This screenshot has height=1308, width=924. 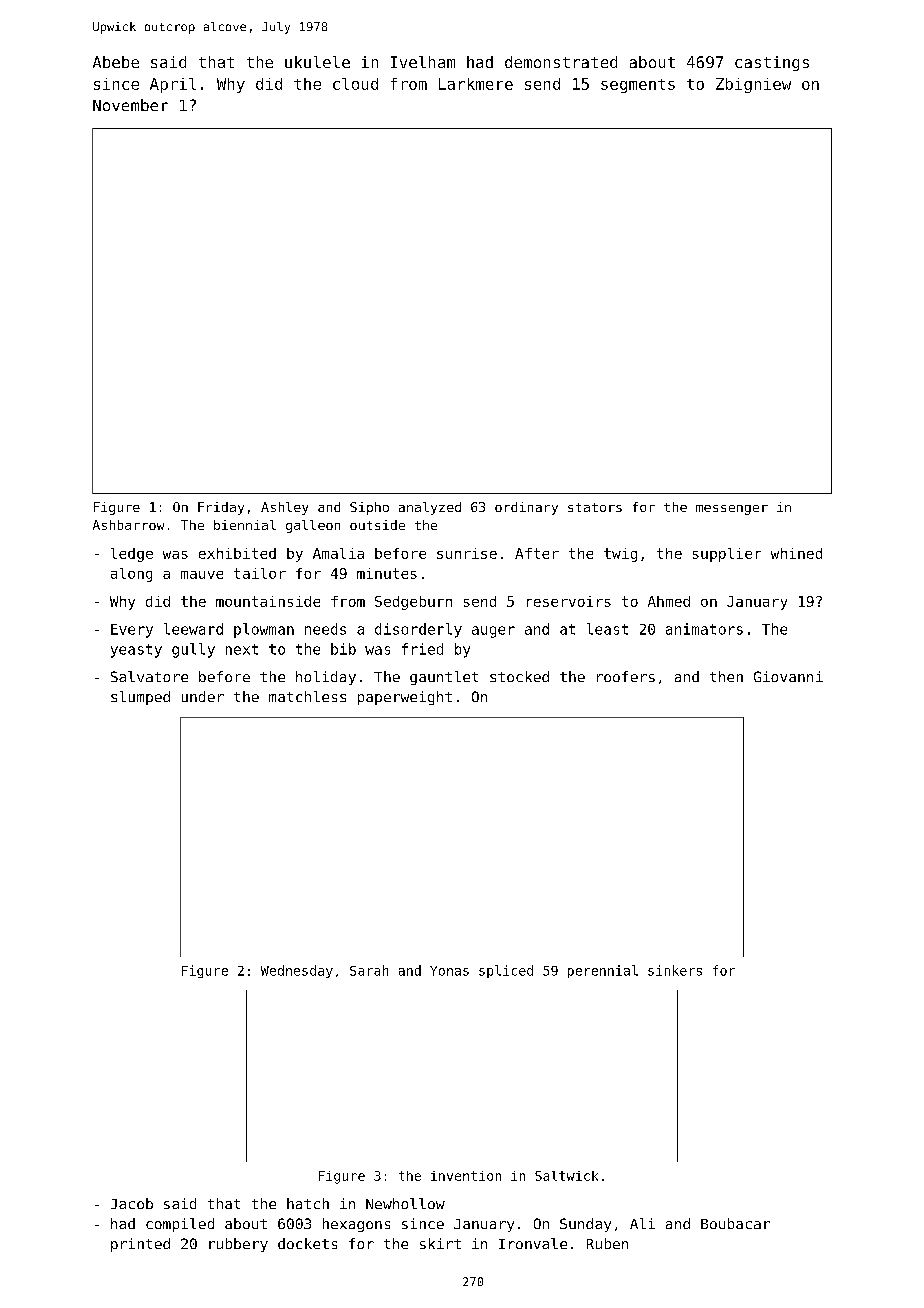 What do you see at coordinates (788, 676) in the screenshot?
I see `Giovanni` at bounding box center [788, 676].
